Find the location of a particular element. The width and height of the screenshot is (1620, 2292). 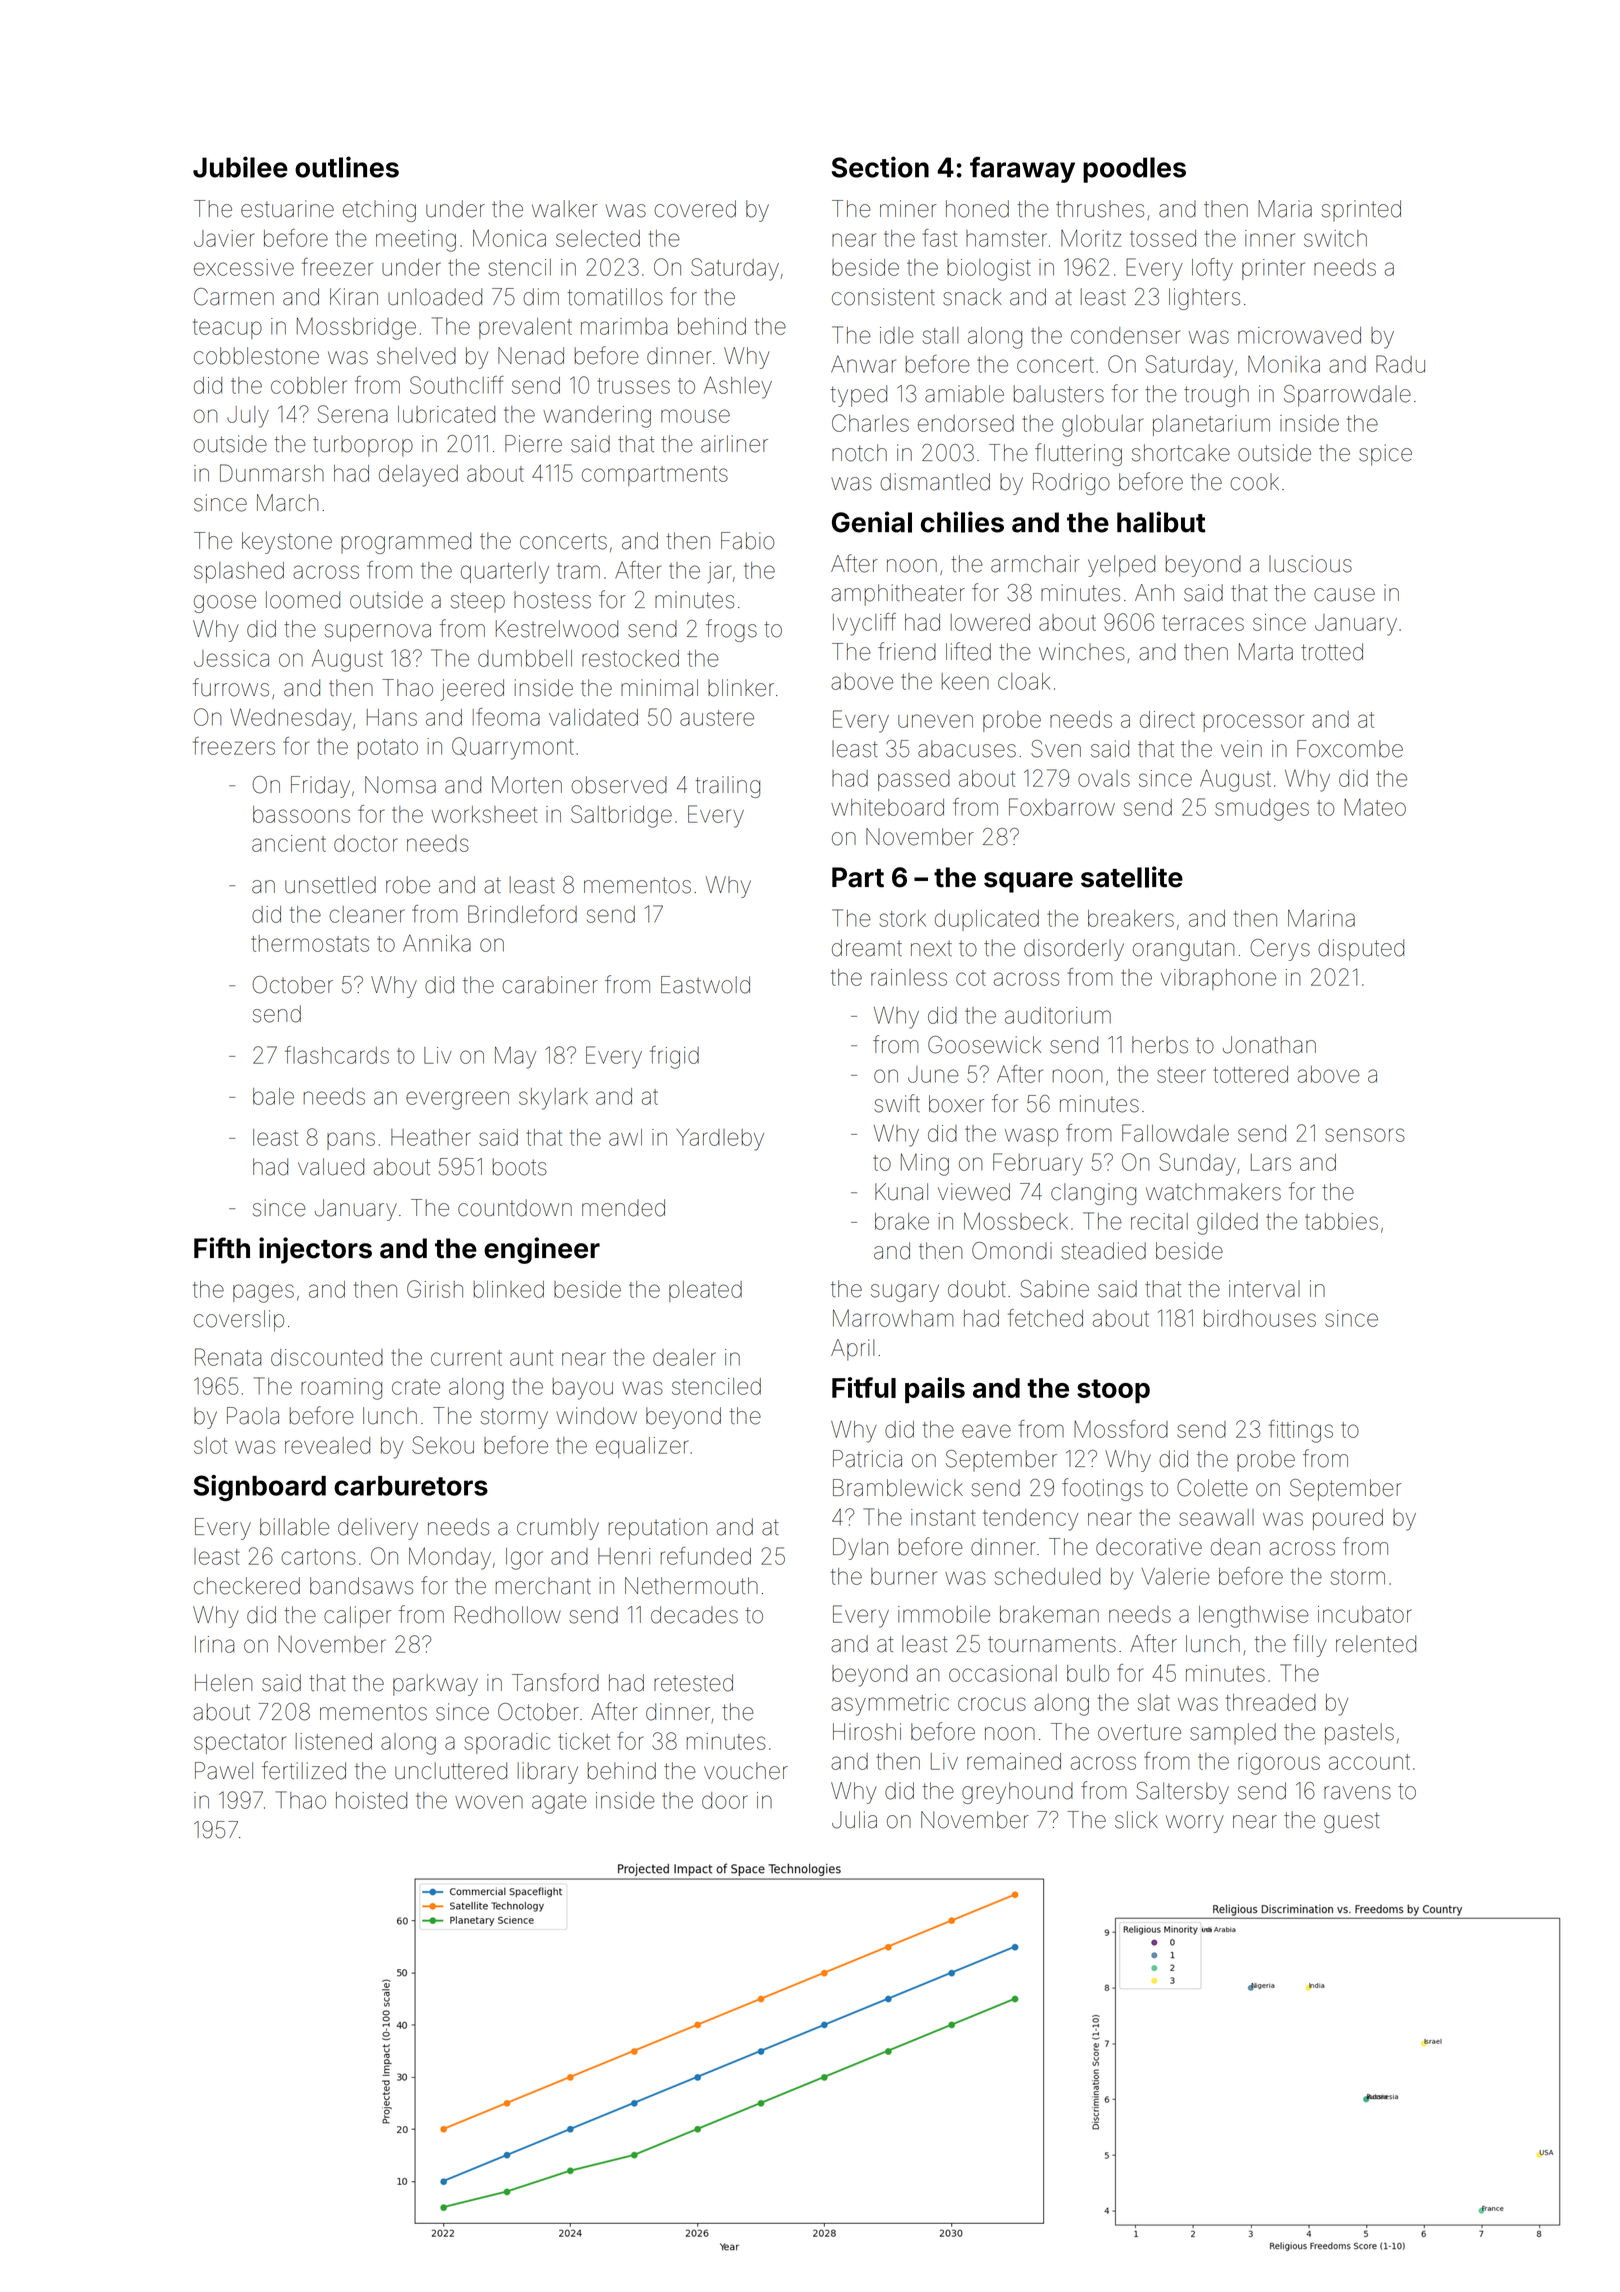

etching is located at coordinates (379, 211).
